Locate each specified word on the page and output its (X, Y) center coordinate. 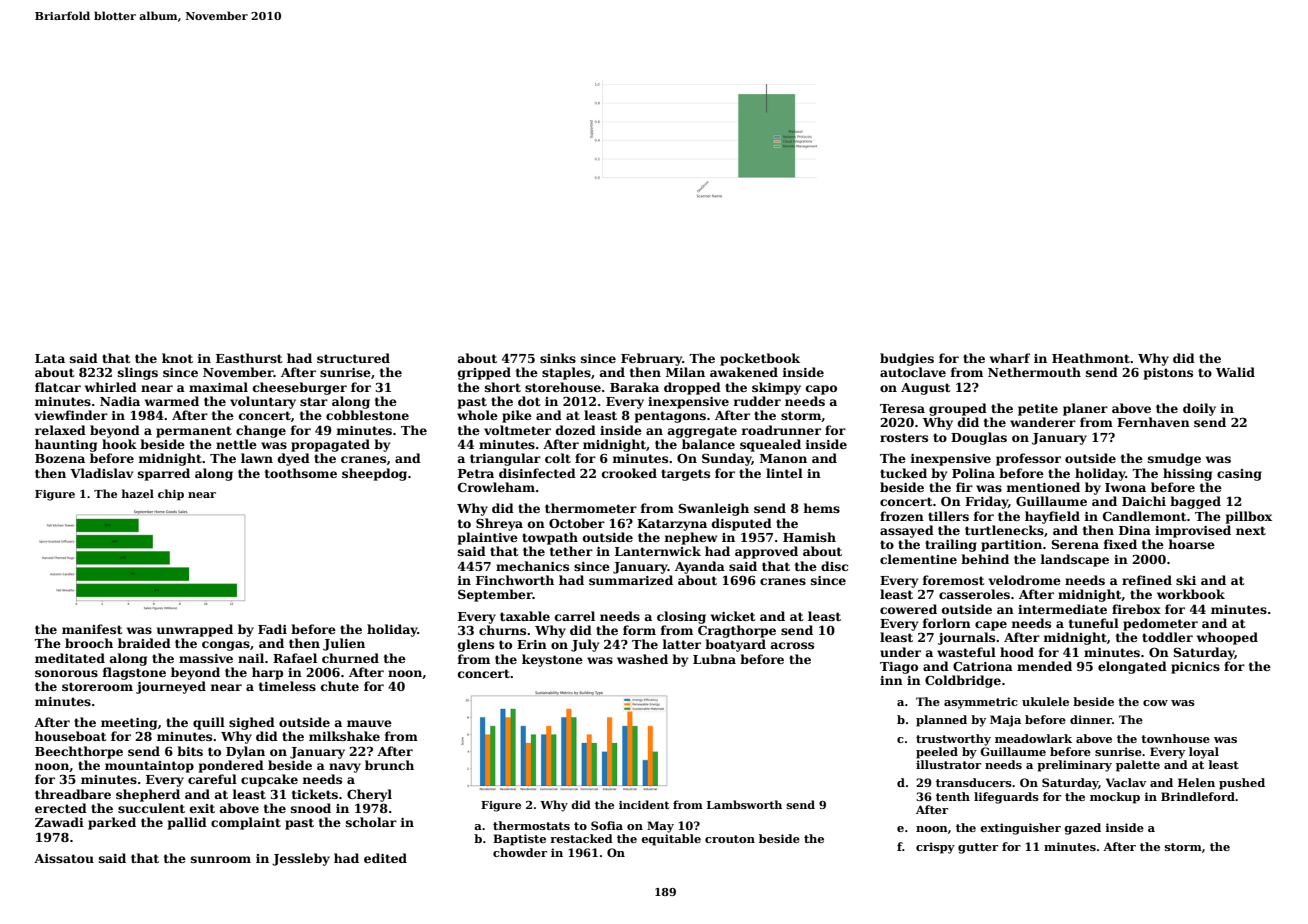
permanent (194, 432)
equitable (671, 840)
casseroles (974, 594)
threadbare (73, 794)
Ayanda (700, 567)
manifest (92, 629)
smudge (1174, 459)
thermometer (591, 508)
